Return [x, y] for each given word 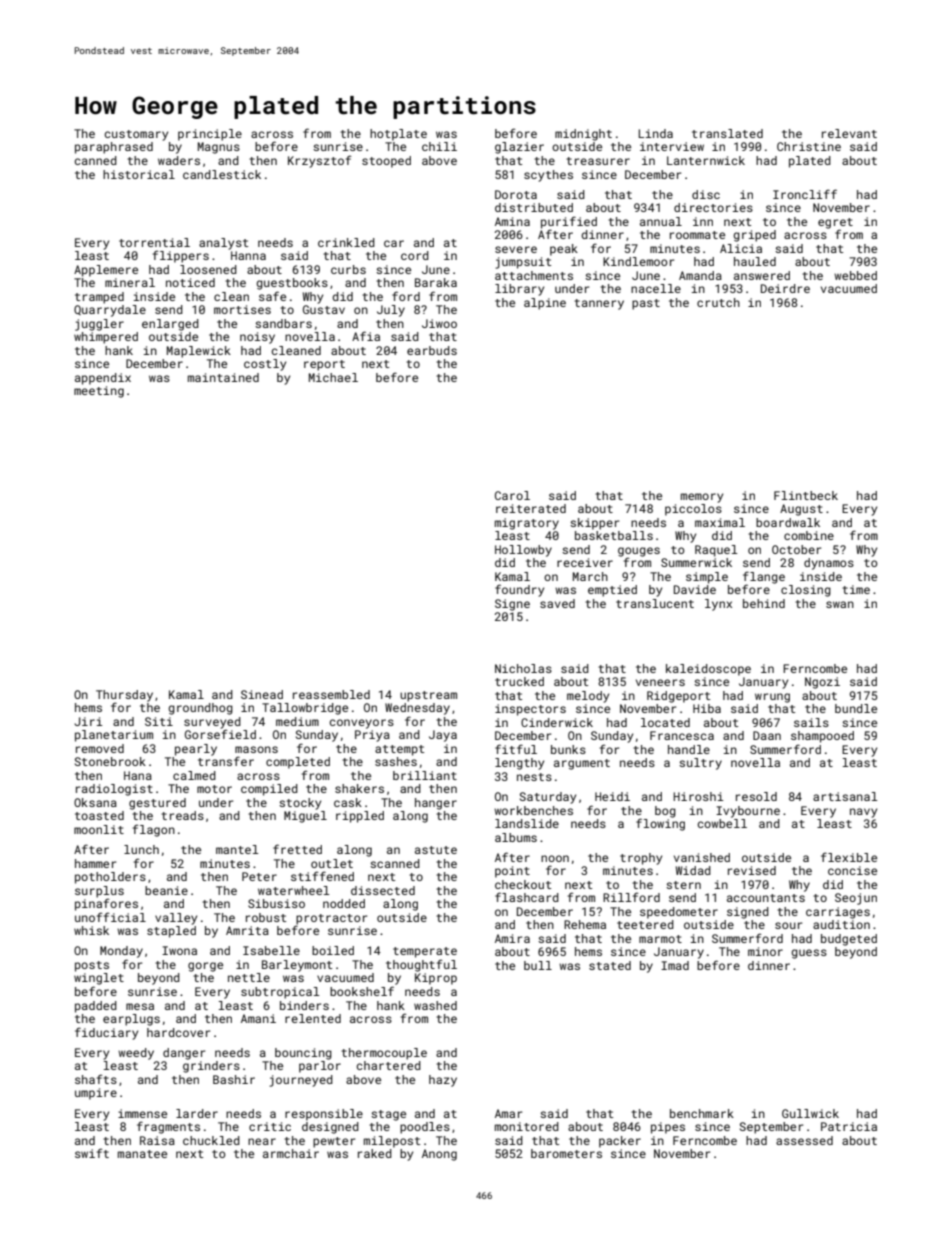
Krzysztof [320, 161]
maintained [223, 377]
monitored [527, 1126]
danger [184, 1054]
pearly [196, 750]
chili [439, 146]
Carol [512, 495]
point [512, 872]
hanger [436, 804]
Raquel [716, 551]
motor [214, 789]
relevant [849, 133]
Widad [693, 870]
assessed [804, 1140]
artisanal [845, 796]
